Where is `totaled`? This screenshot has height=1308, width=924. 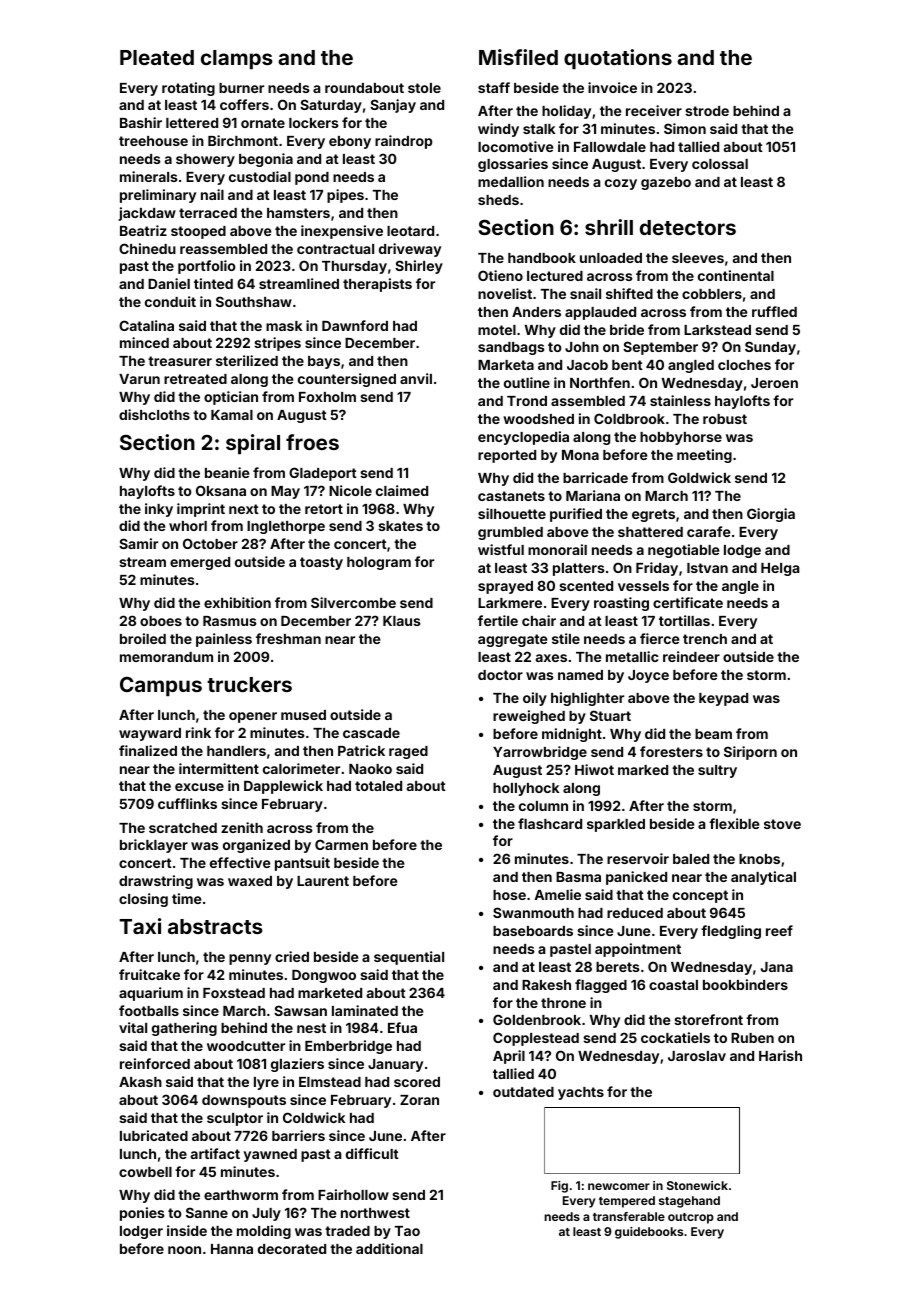 totaled is located at coordinates (378, 786).
